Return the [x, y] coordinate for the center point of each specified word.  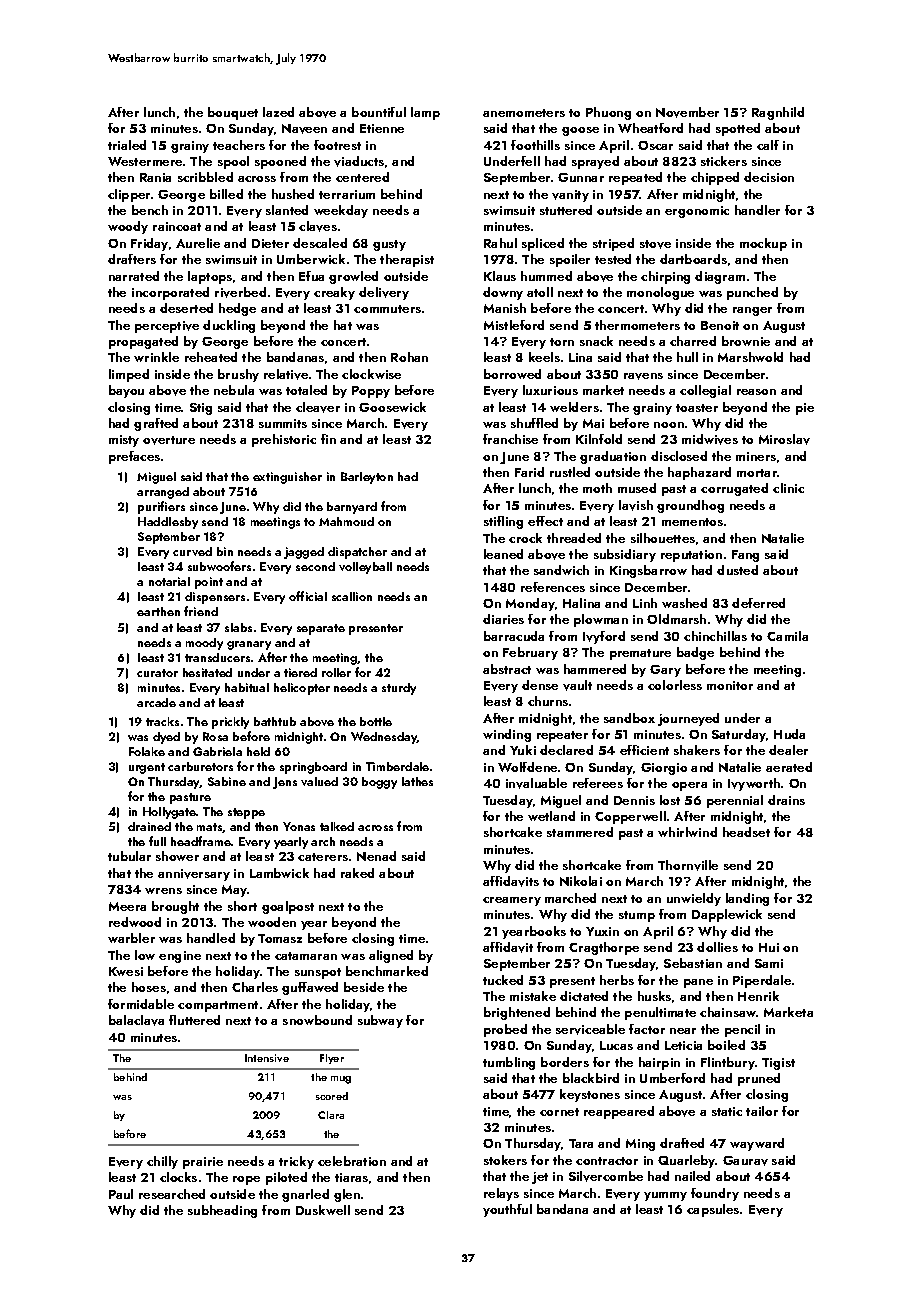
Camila [787, 636]
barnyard [352, 508]
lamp [425, 113]
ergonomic [697, 212]
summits [283, 423]
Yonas [299, 826]
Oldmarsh [676, 619]
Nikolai [581, 881]
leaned [503, 554]
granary [249, 645]
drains [786, 800]
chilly [162, 1162]
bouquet [233, 113]
